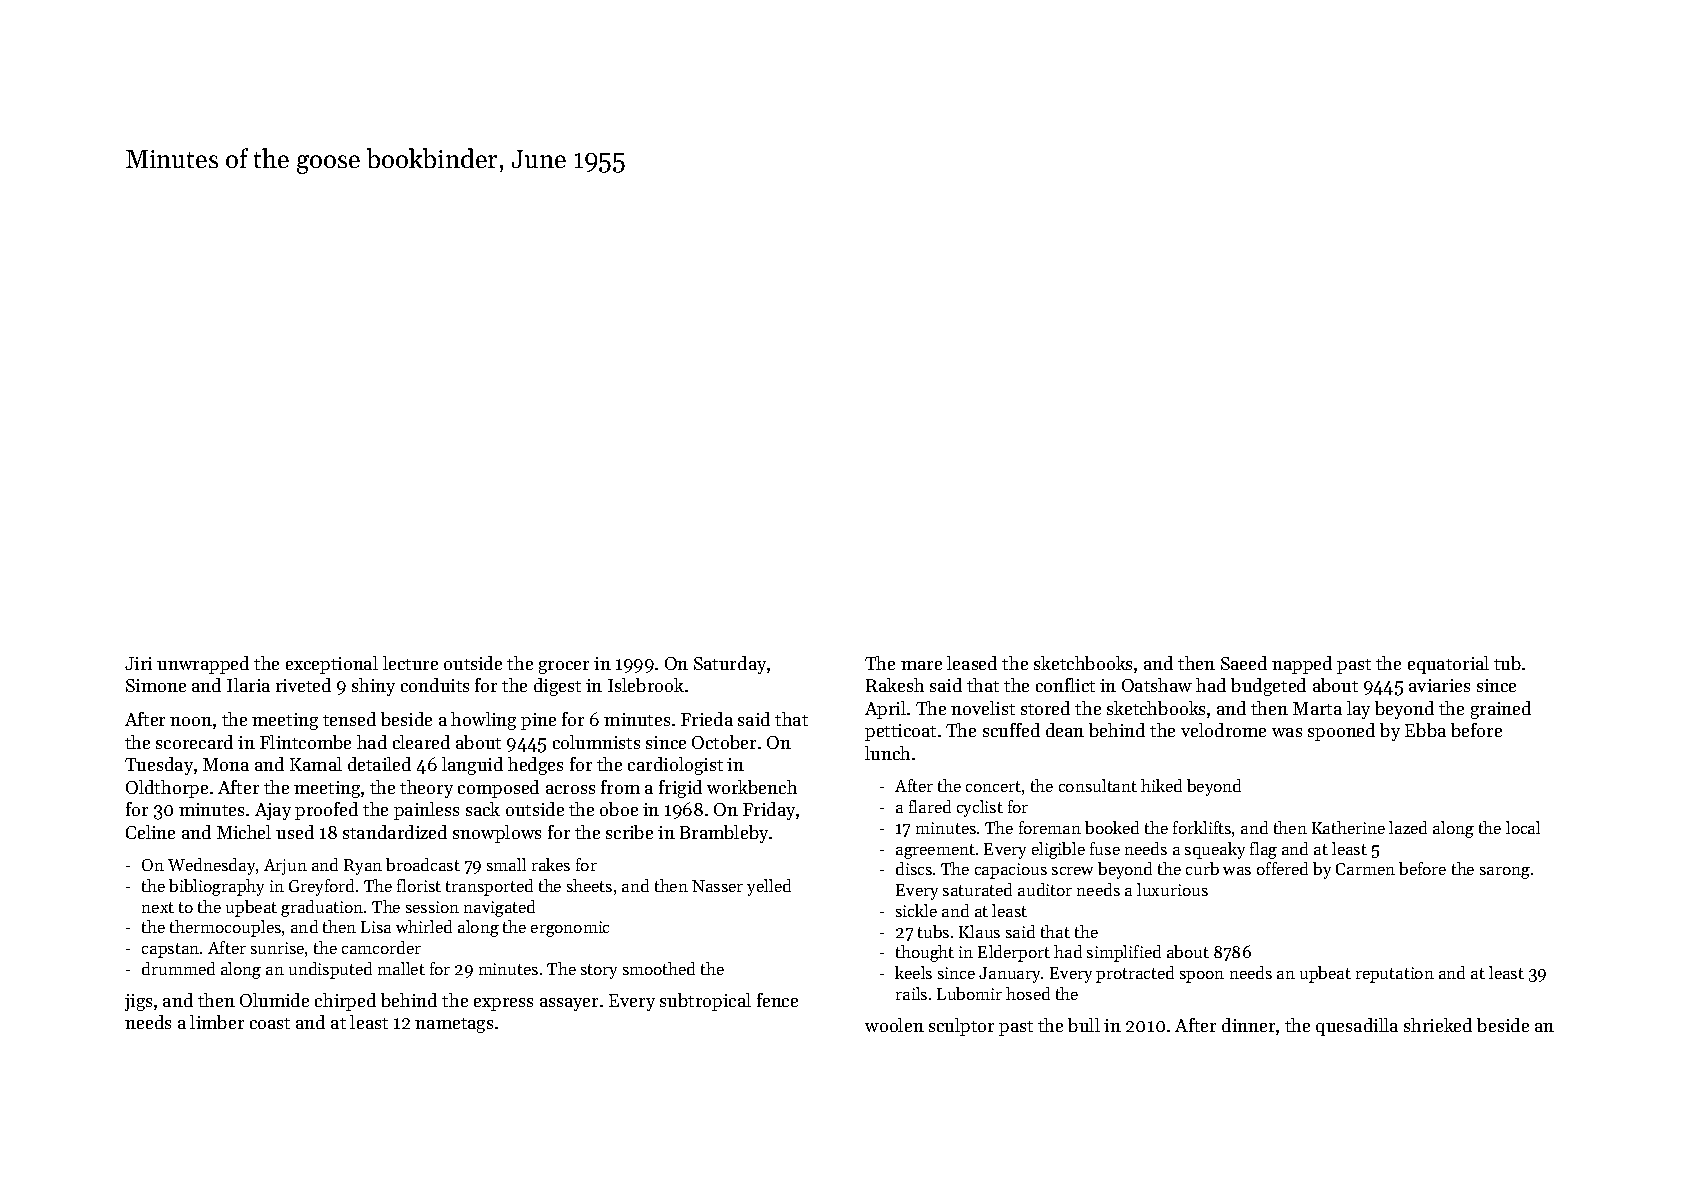 The image size is (1682, 1189). What do you see at coordinates (270, 1023) in the page?
I see `coast` at bounding box center [270, 1023].
